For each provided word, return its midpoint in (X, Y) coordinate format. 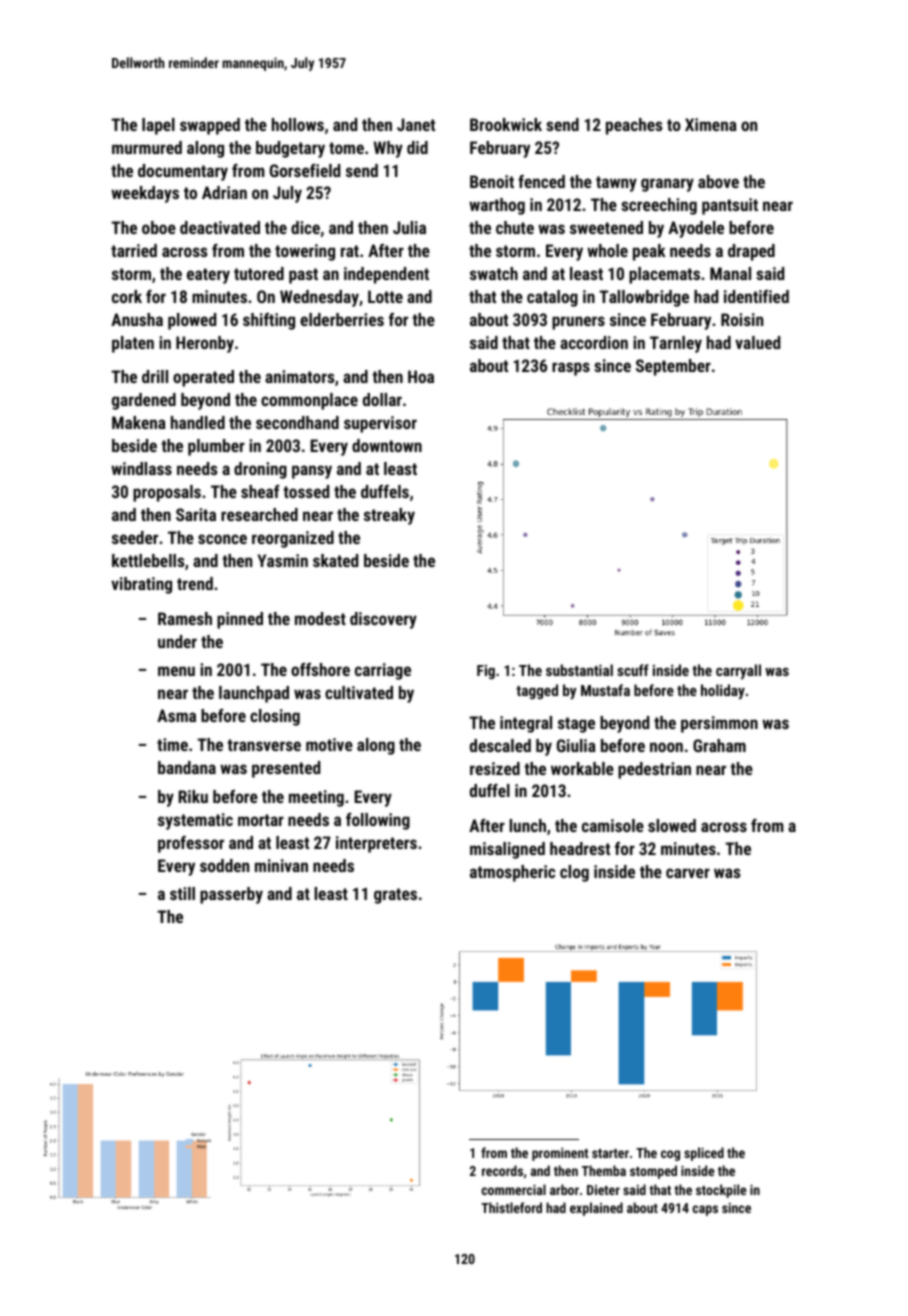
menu (176, 671)
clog (574, 873)
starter (610, 1153)
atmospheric (512, 873)
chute (515, 227)
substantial (579, 670)
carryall (738, 671)
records (502, 1170)
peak (649, 252)
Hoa (421, 376)
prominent (560, 1154)
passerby (231, 895)
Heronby (205, 344)
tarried (134, 250)
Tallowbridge (644, 298)
